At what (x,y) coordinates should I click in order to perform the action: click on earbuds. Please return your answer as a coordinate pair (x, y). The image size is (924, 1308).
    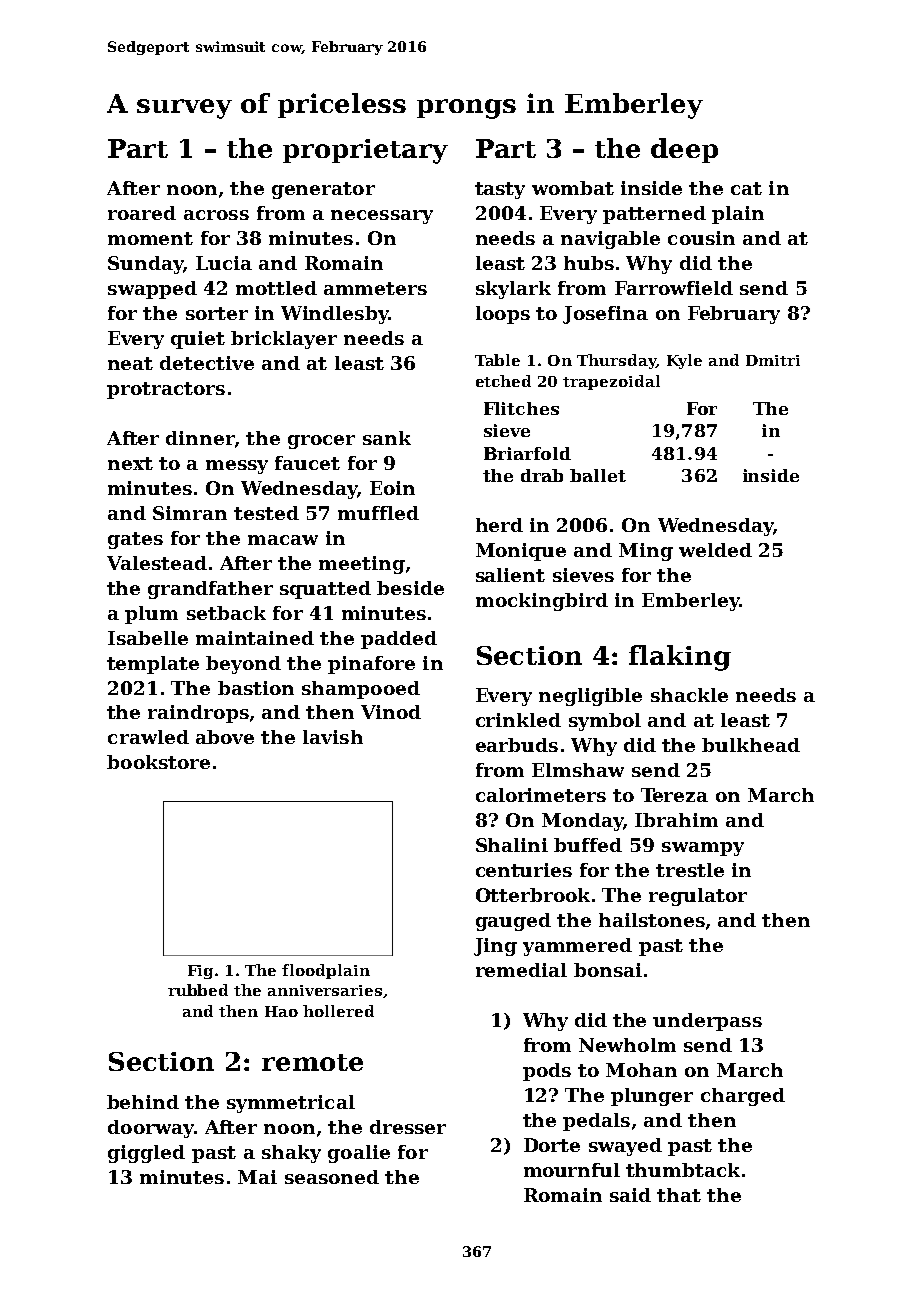
    Looking at the image, I should click on (517, 745).
